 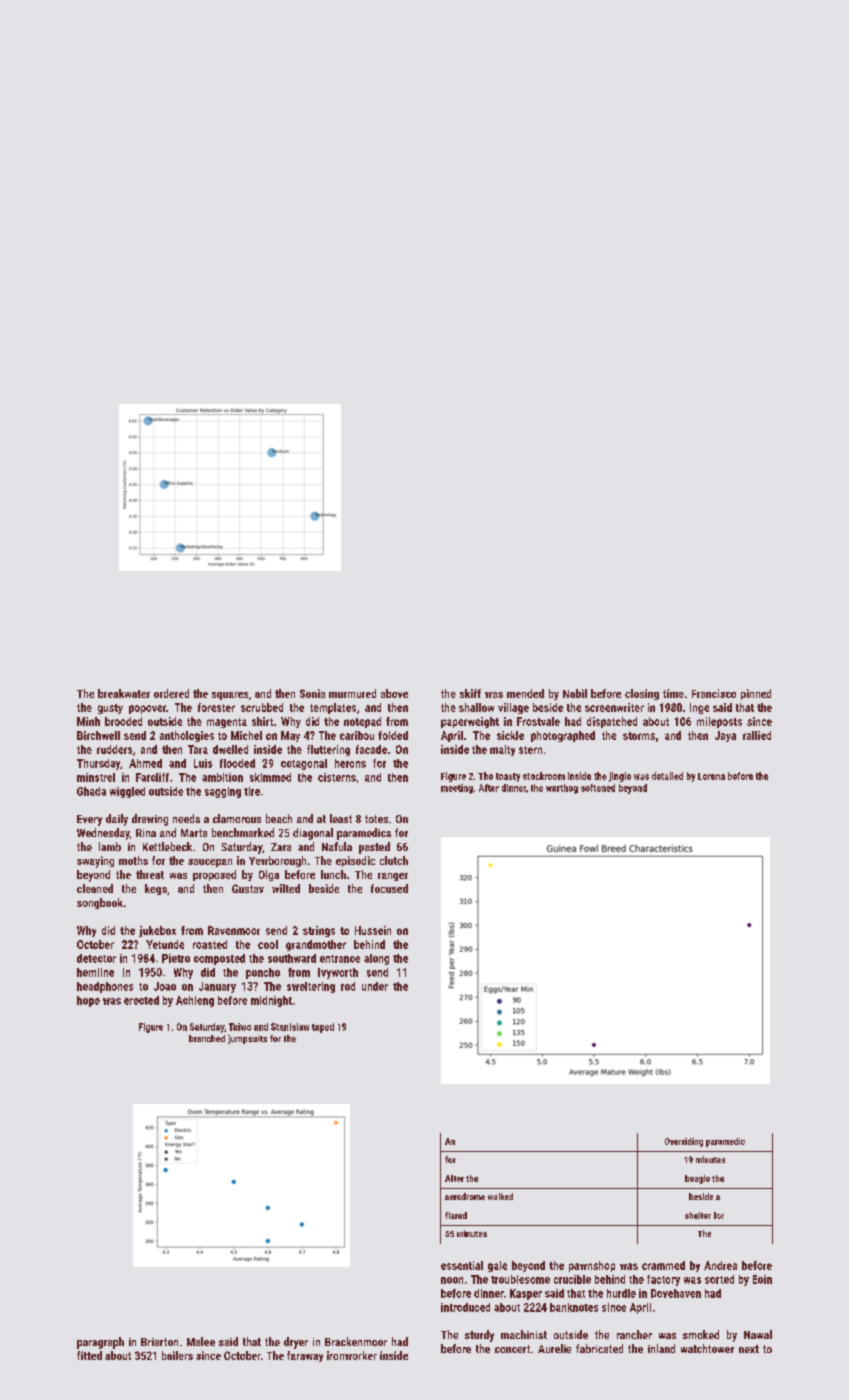 I want to click on smoked, so click(x=701, y=1334).
